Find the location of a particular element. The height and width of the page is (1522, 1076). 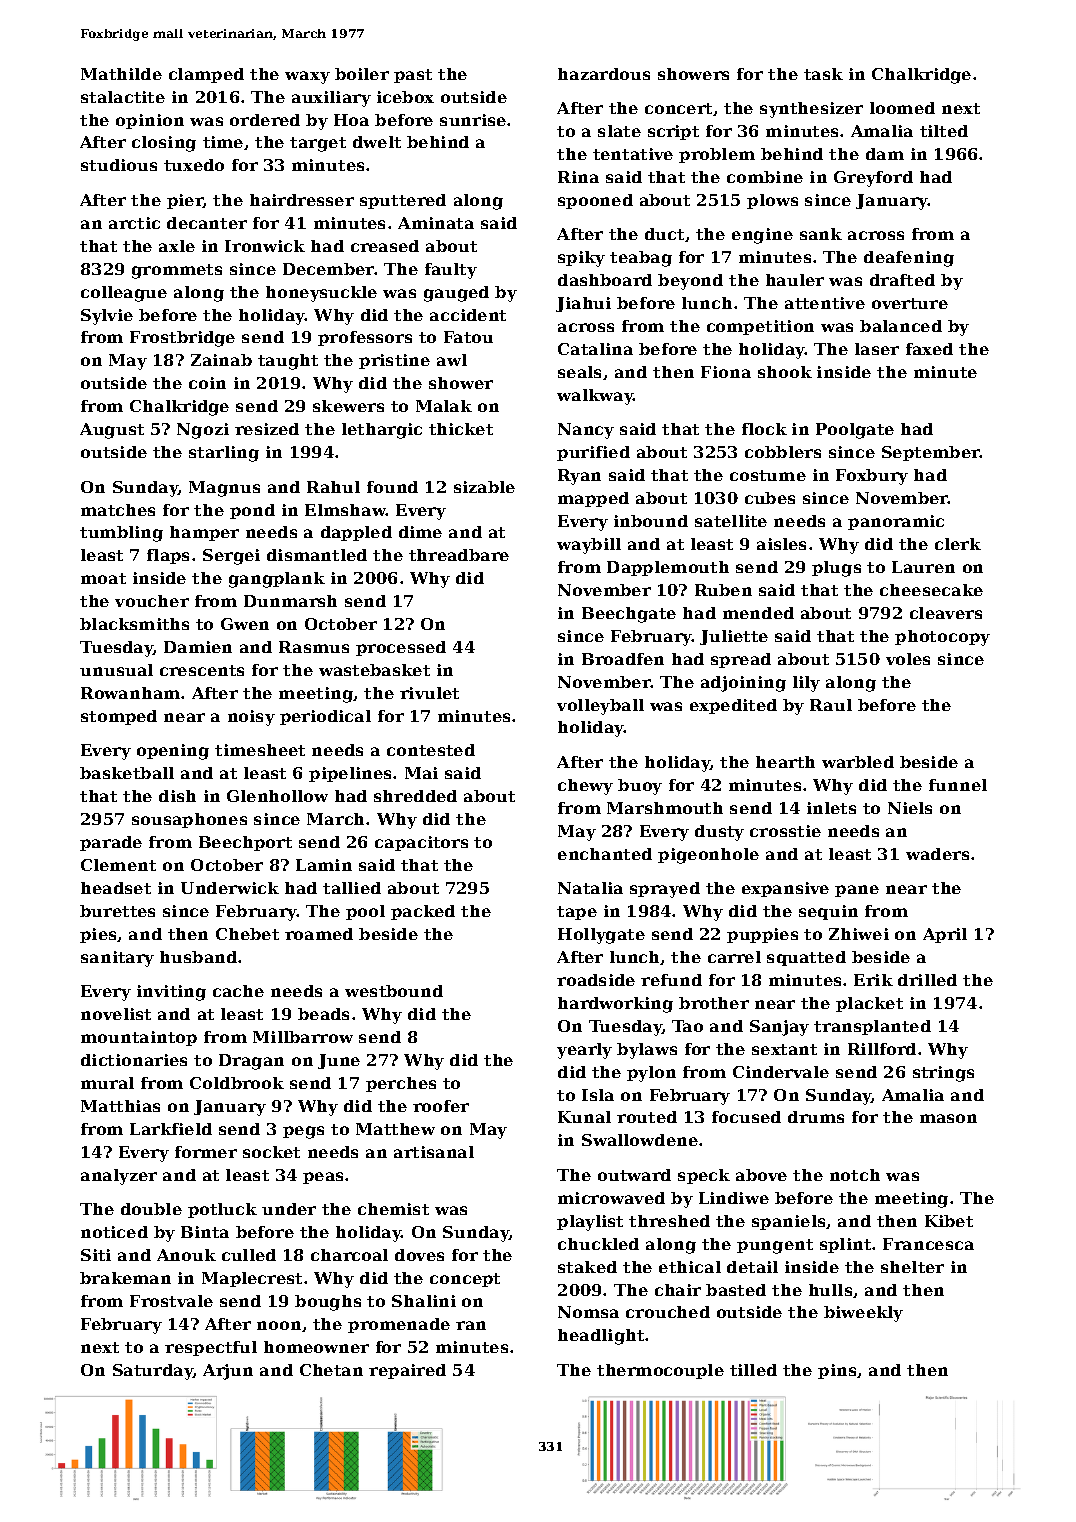

cheesecake is located at coordinates (931, 590).
